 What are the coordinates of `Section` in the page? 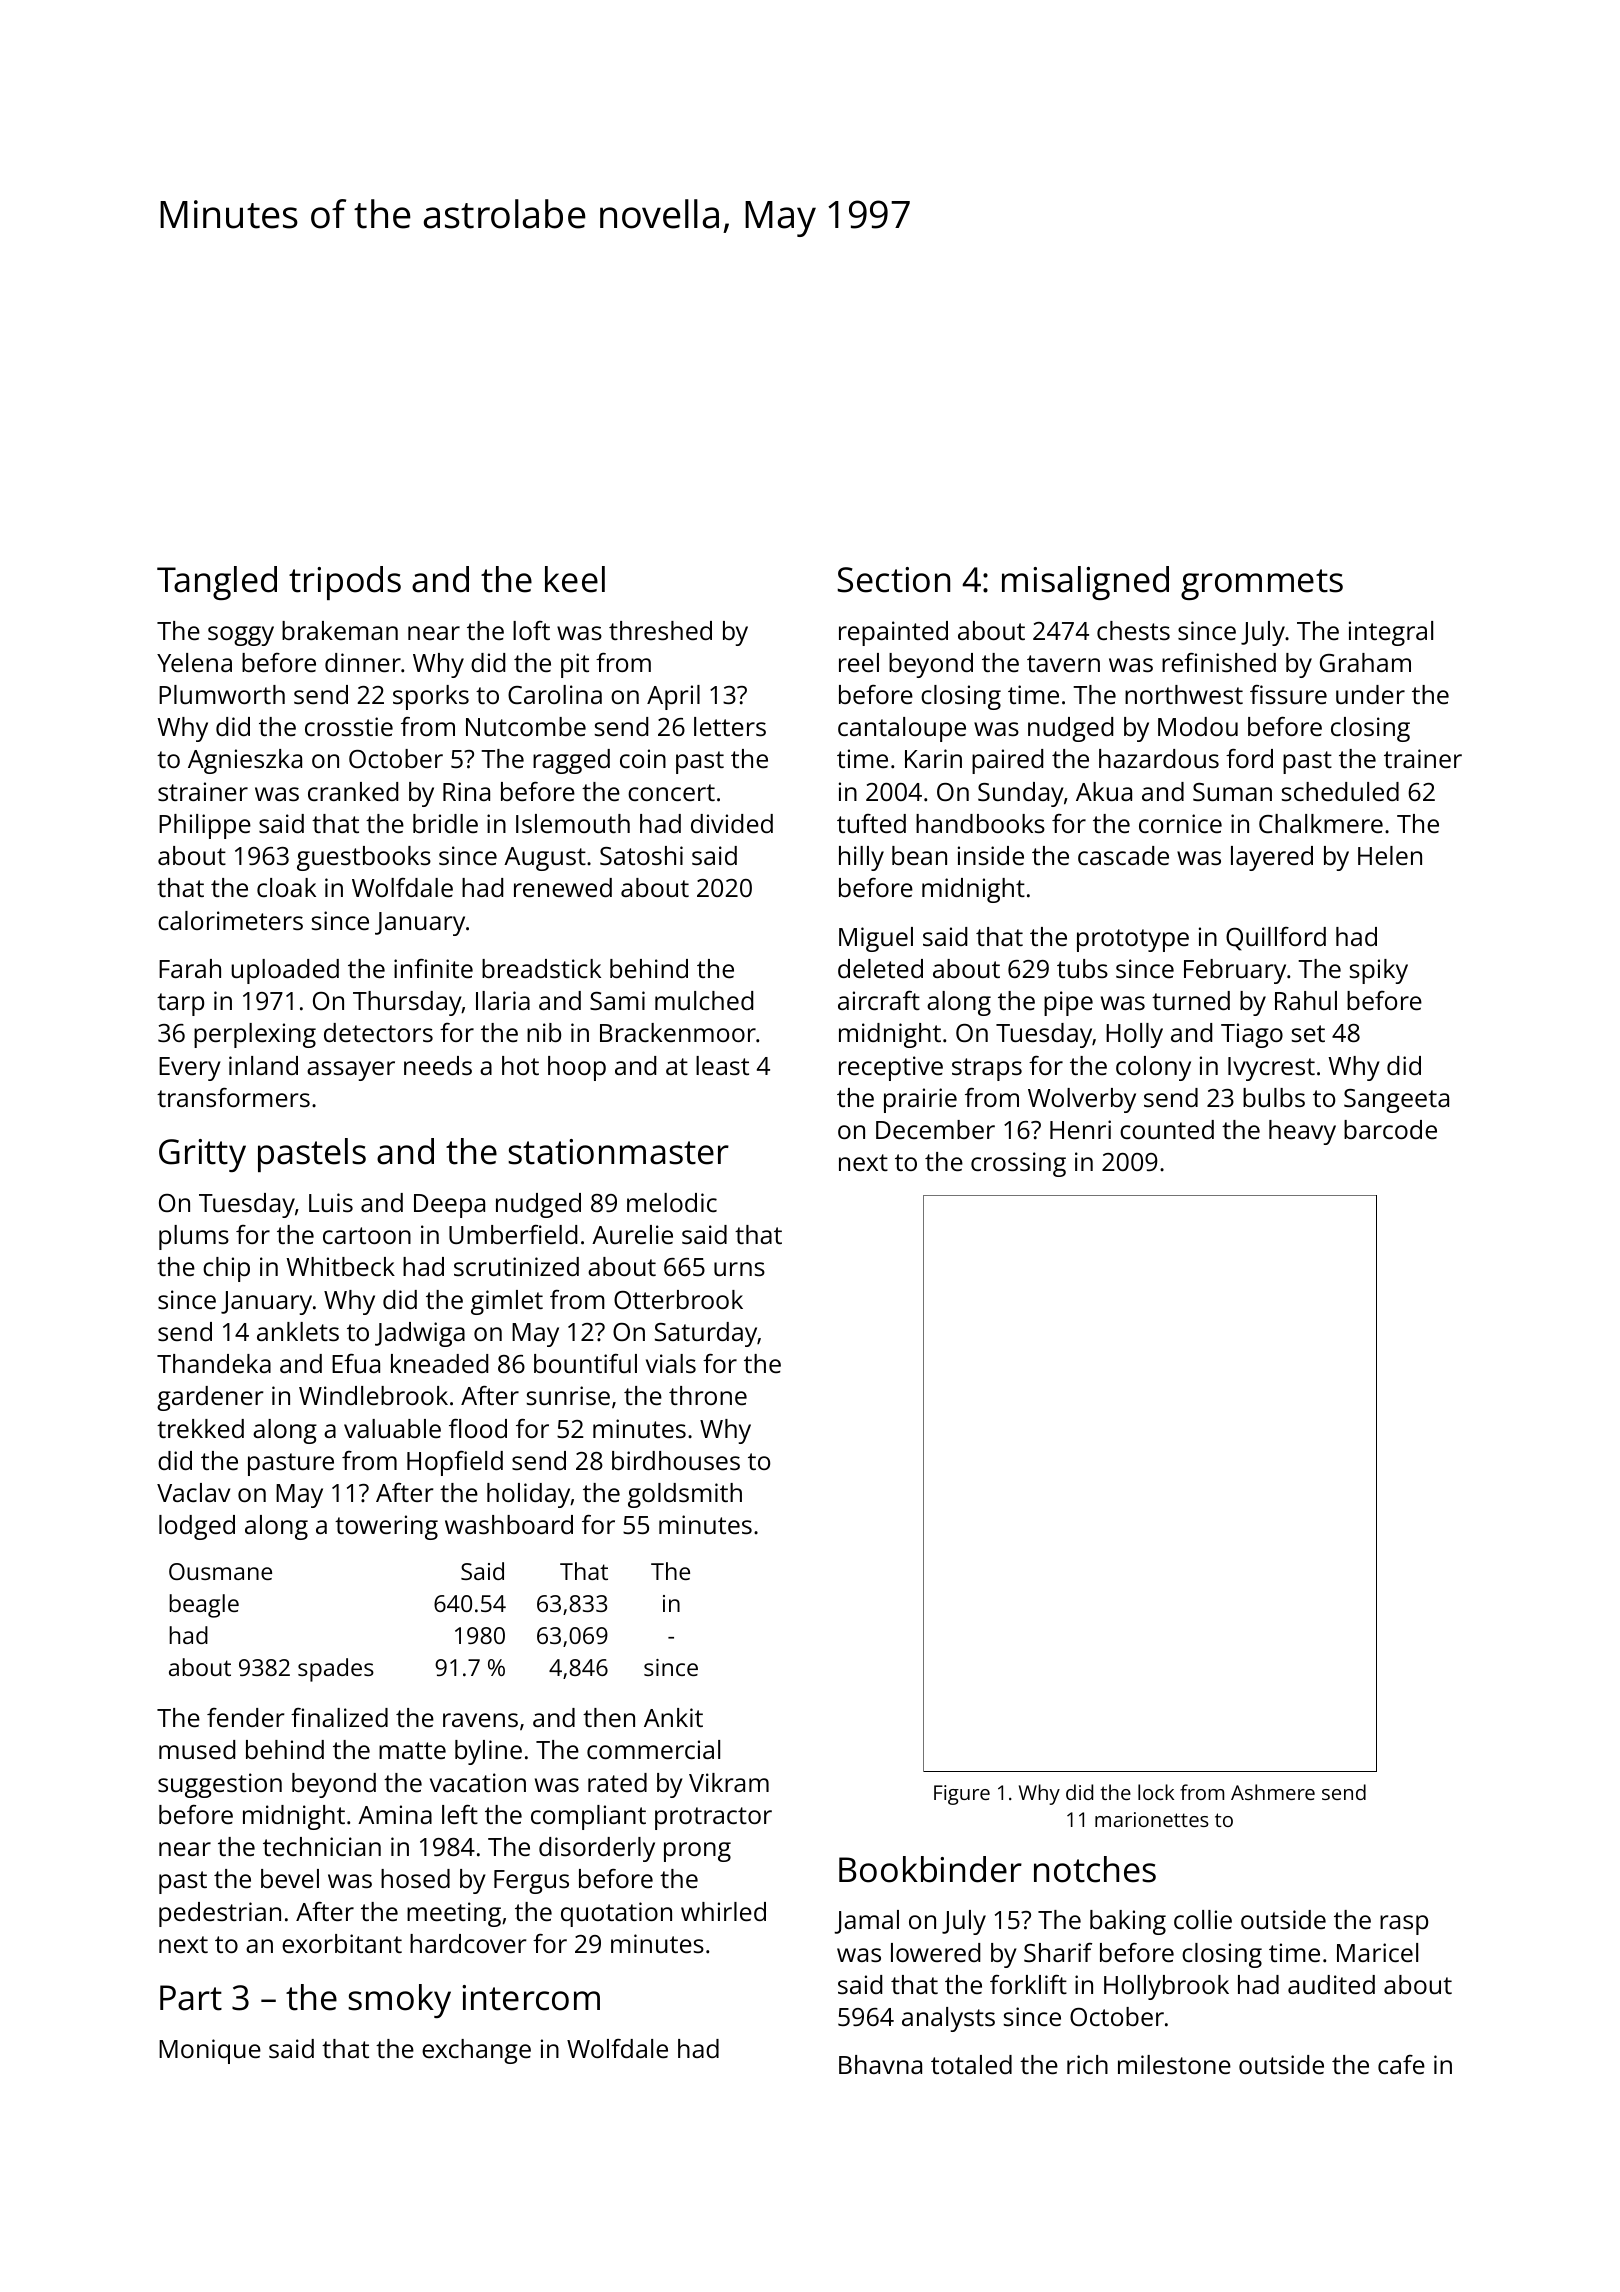 It's located at (894, 580).
